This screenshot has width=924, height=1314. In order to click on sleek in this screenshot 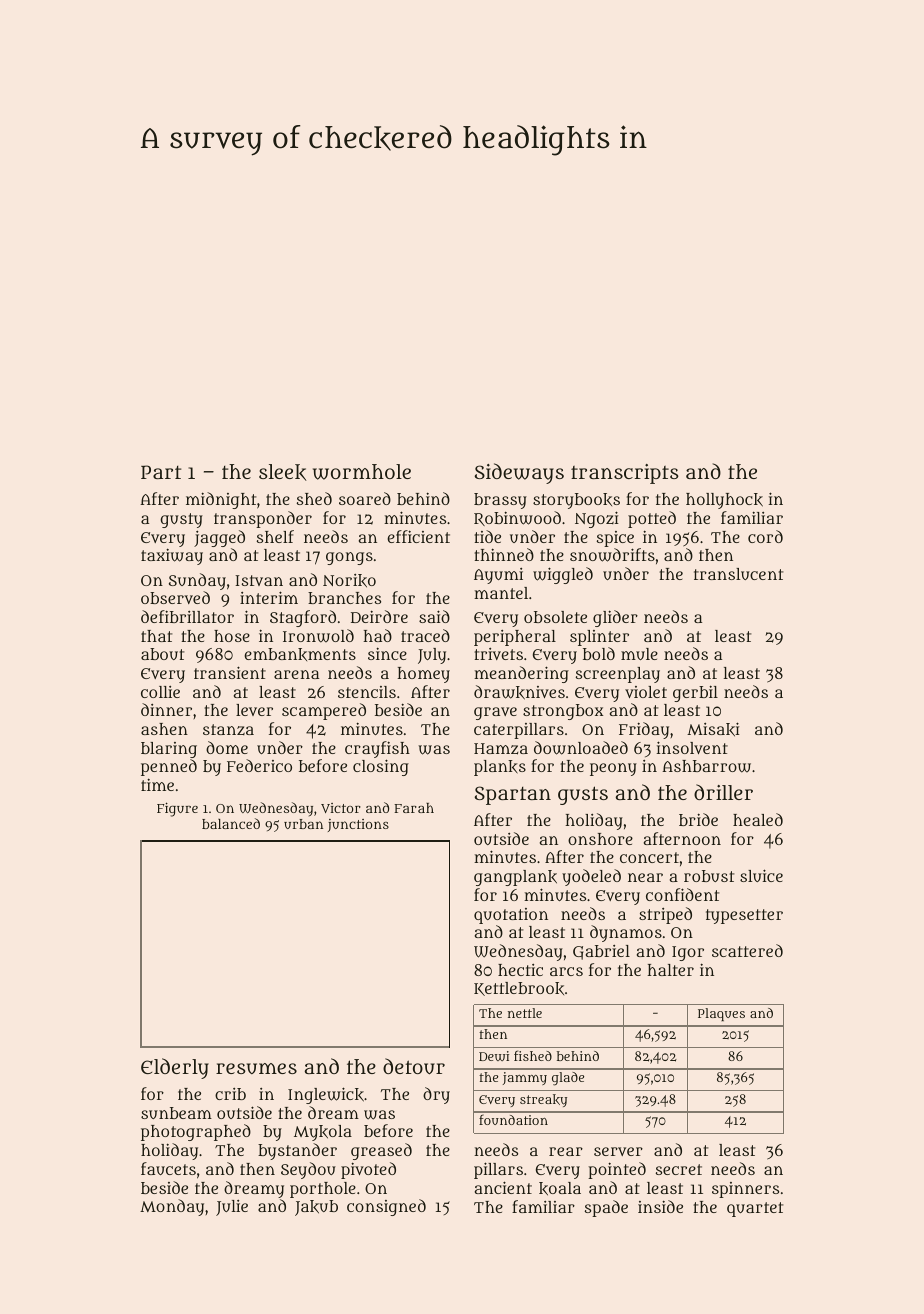, I will do `click(282, 472)`.
